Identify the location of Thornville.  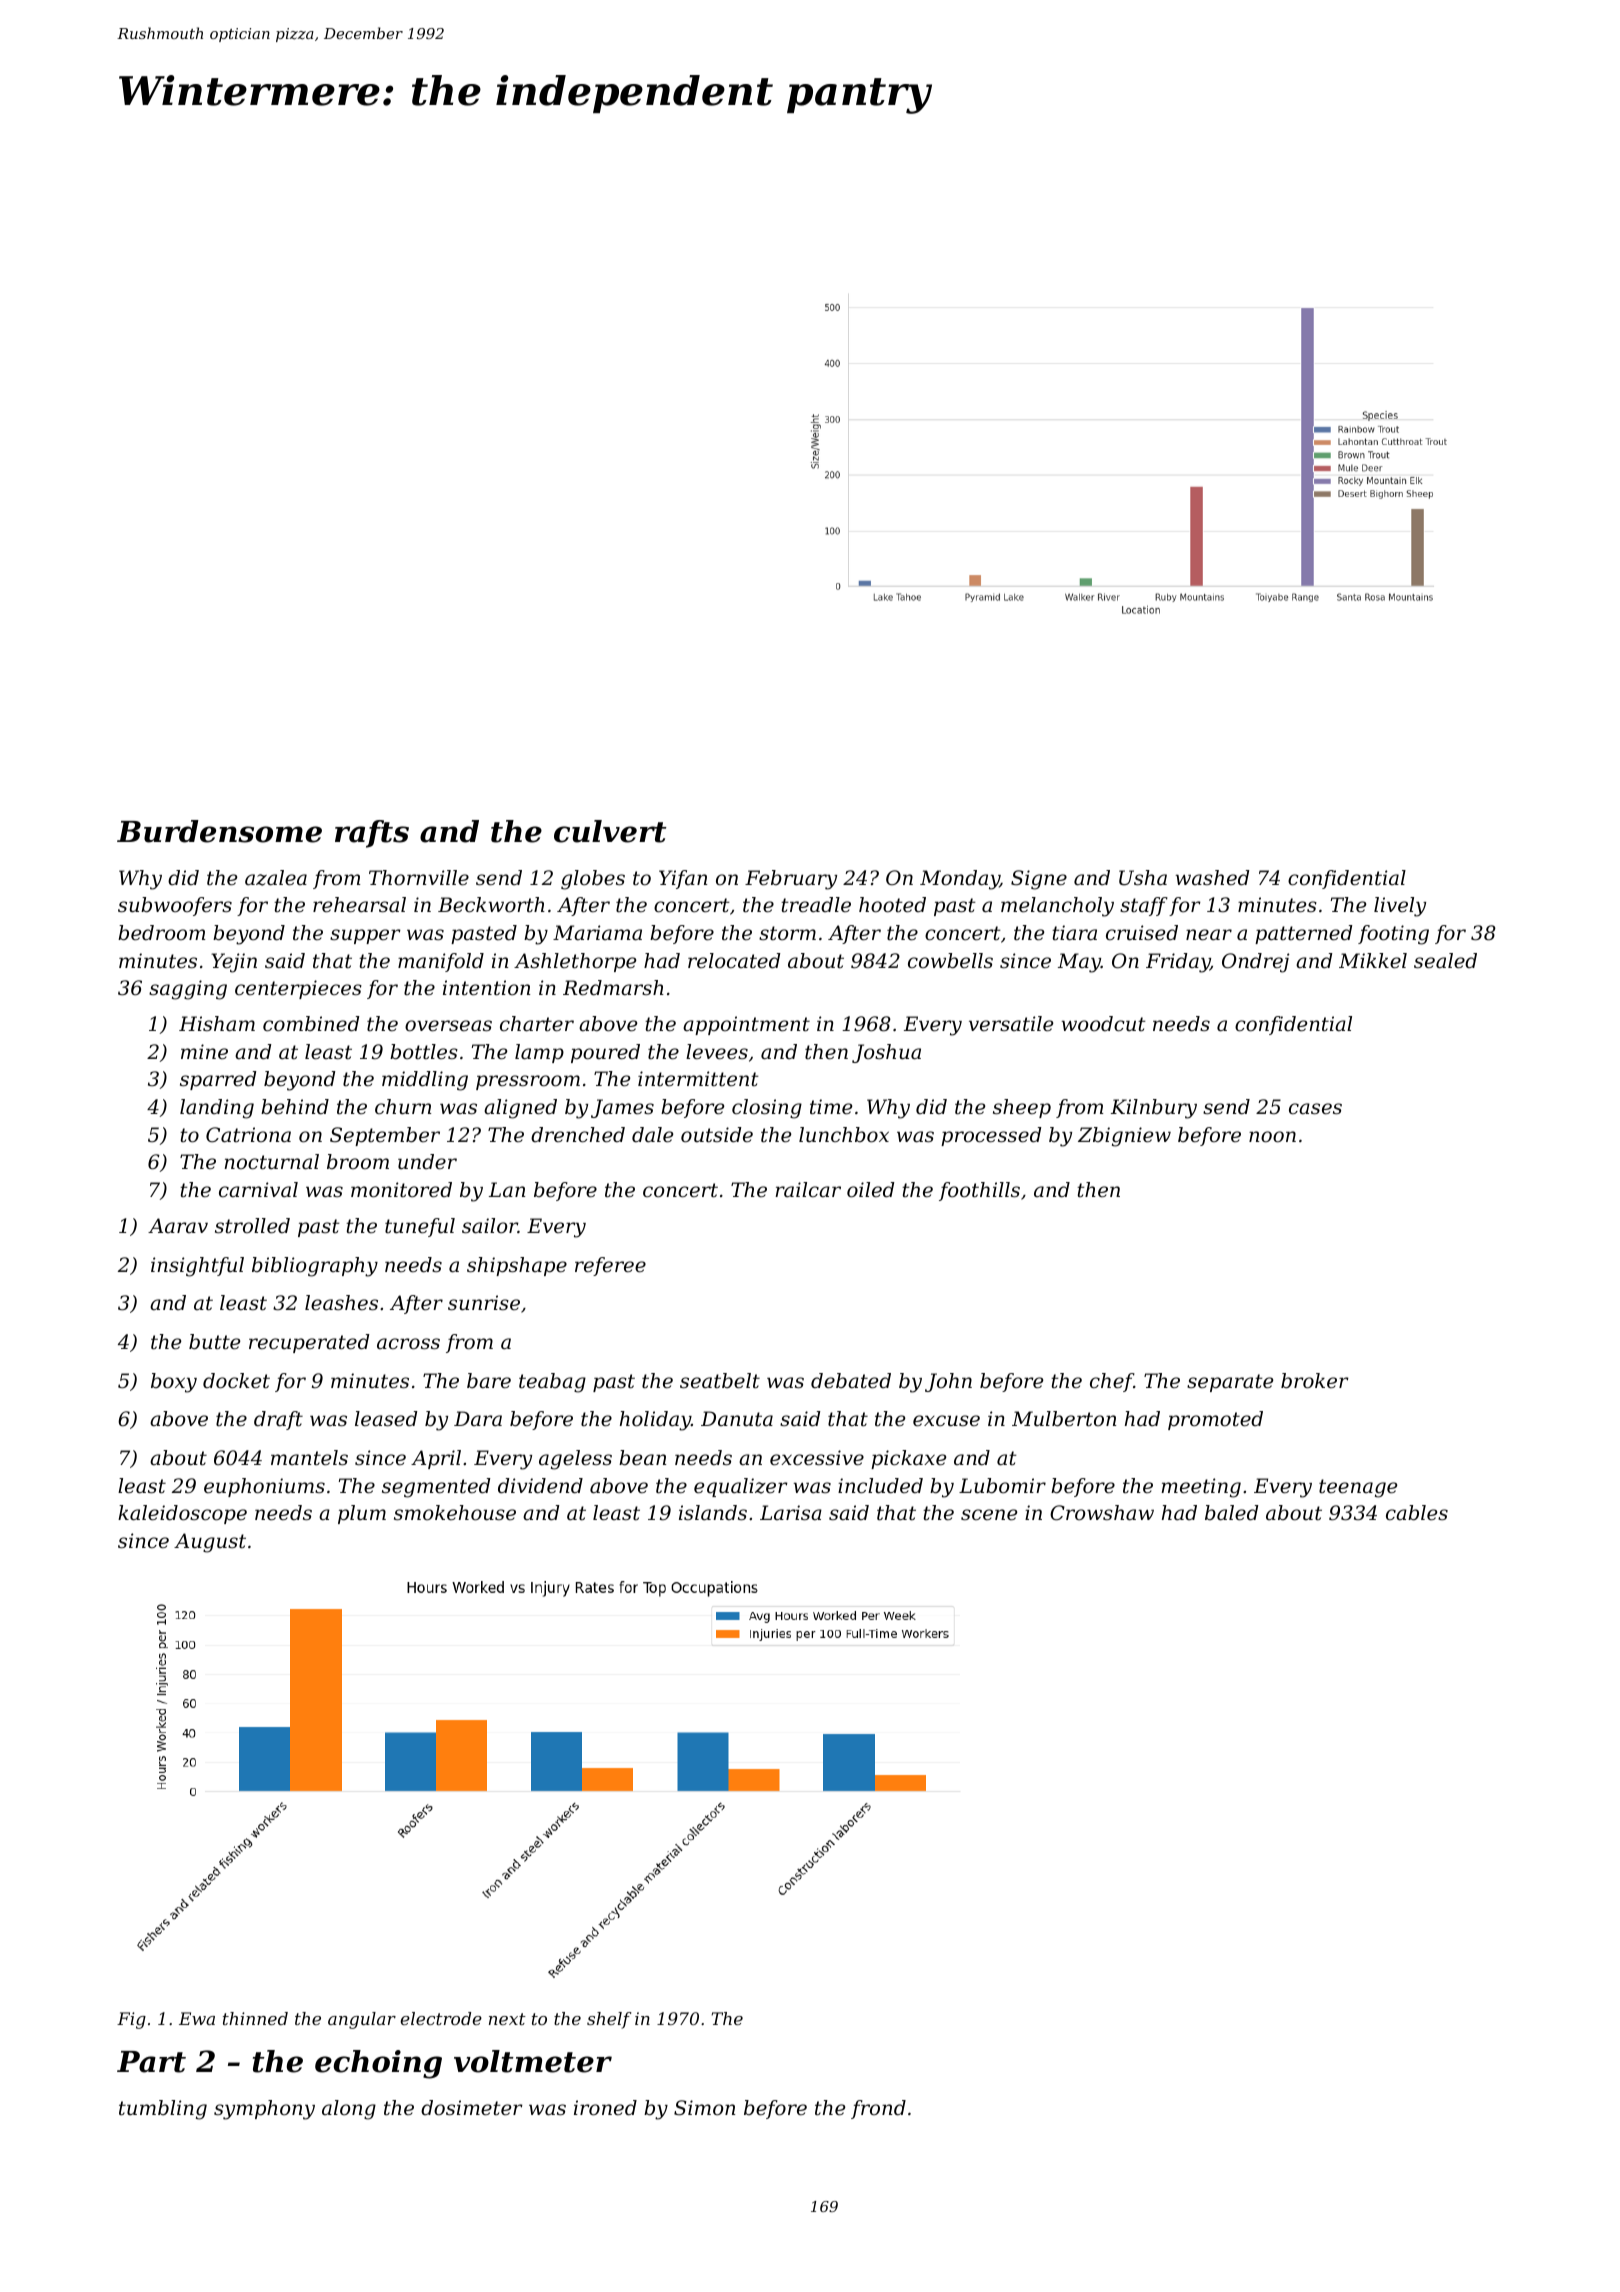
(419, 878).
